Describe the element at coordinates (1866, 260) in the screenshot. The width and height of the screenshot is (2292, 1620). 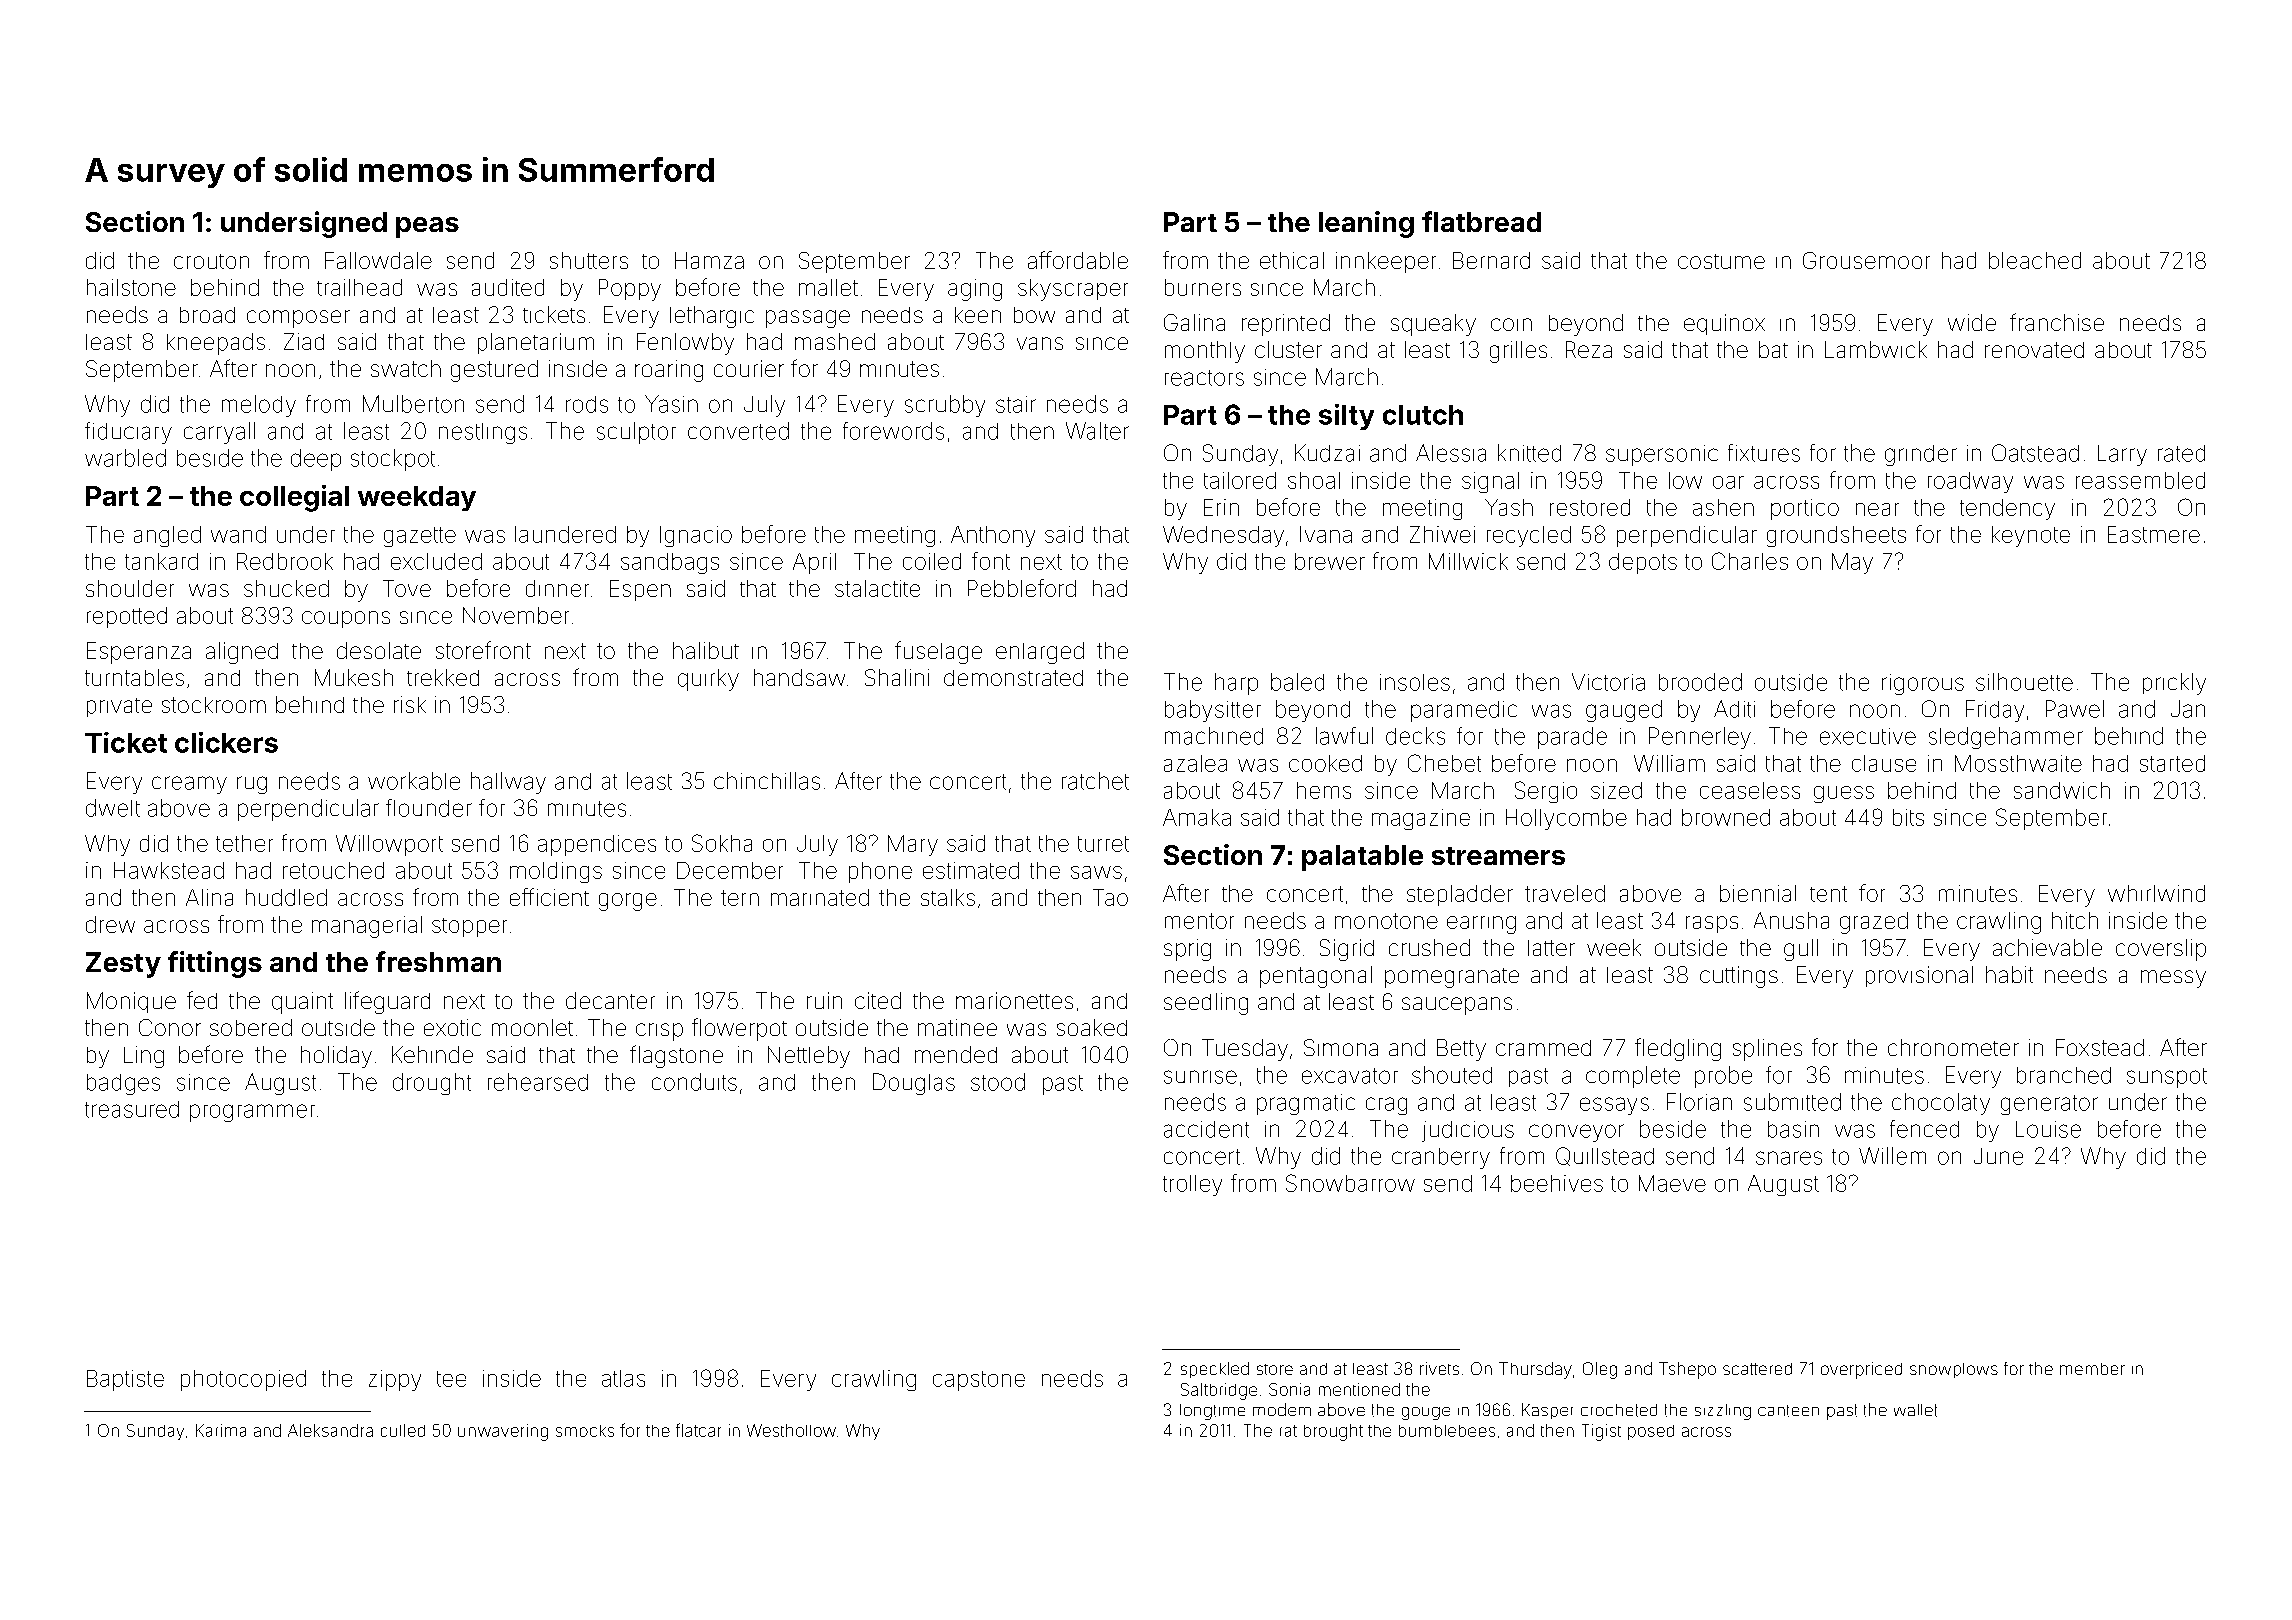
I see `Grousemoor` at that location.
